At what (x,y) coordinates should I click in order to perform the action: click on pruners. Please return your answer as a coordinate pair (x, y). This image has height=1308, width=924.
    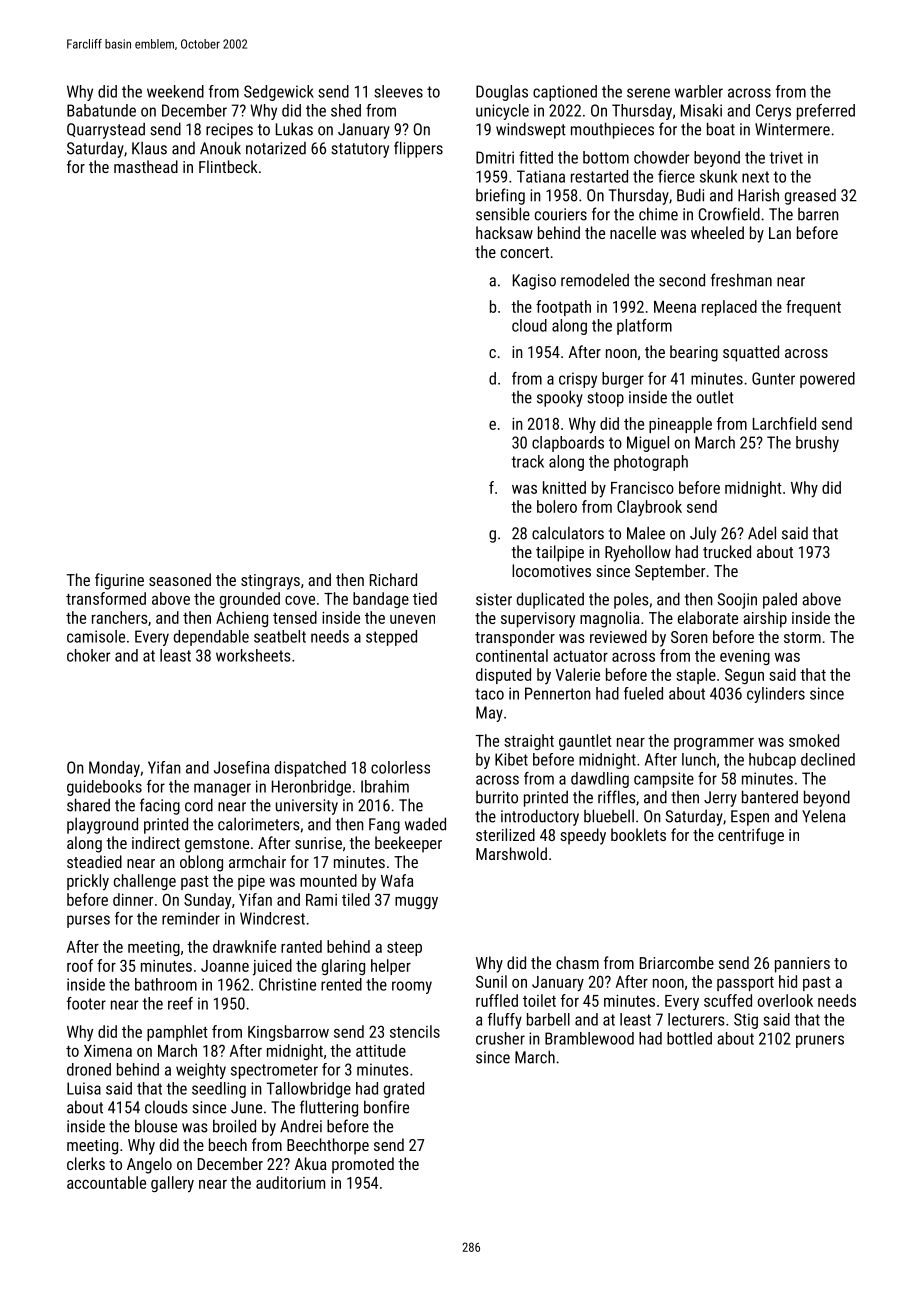
    Looking at the image, I should click on (820, 1041).
